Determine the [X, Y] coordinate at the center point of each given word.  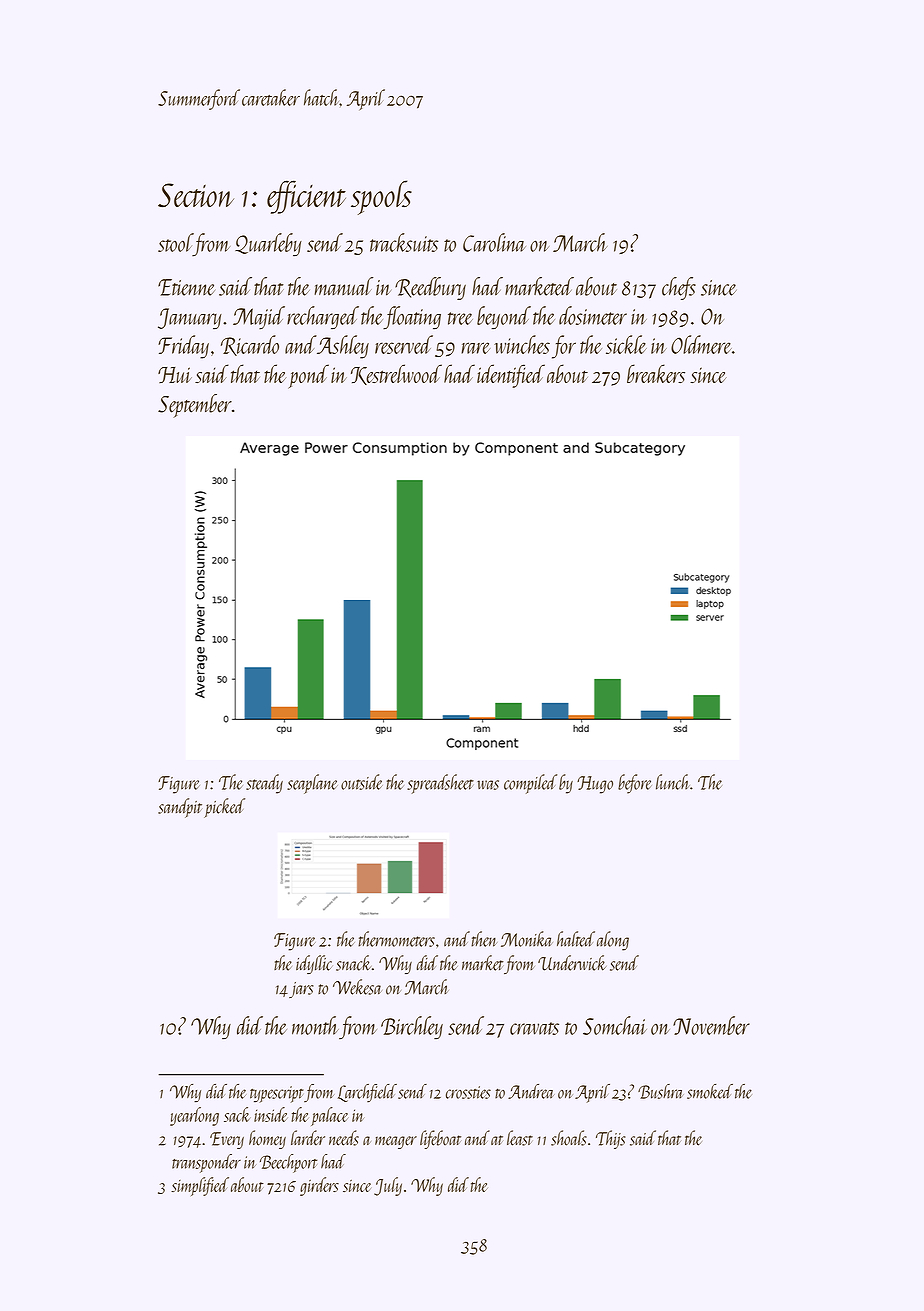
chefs [679, 288]
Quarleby [268, 245]
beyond [504, 318]
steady [264, 784]
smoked [710, 1091]
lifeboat [440, 1139]
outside [362, 782]
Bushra [661, 1091]
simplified [200, 1186]
